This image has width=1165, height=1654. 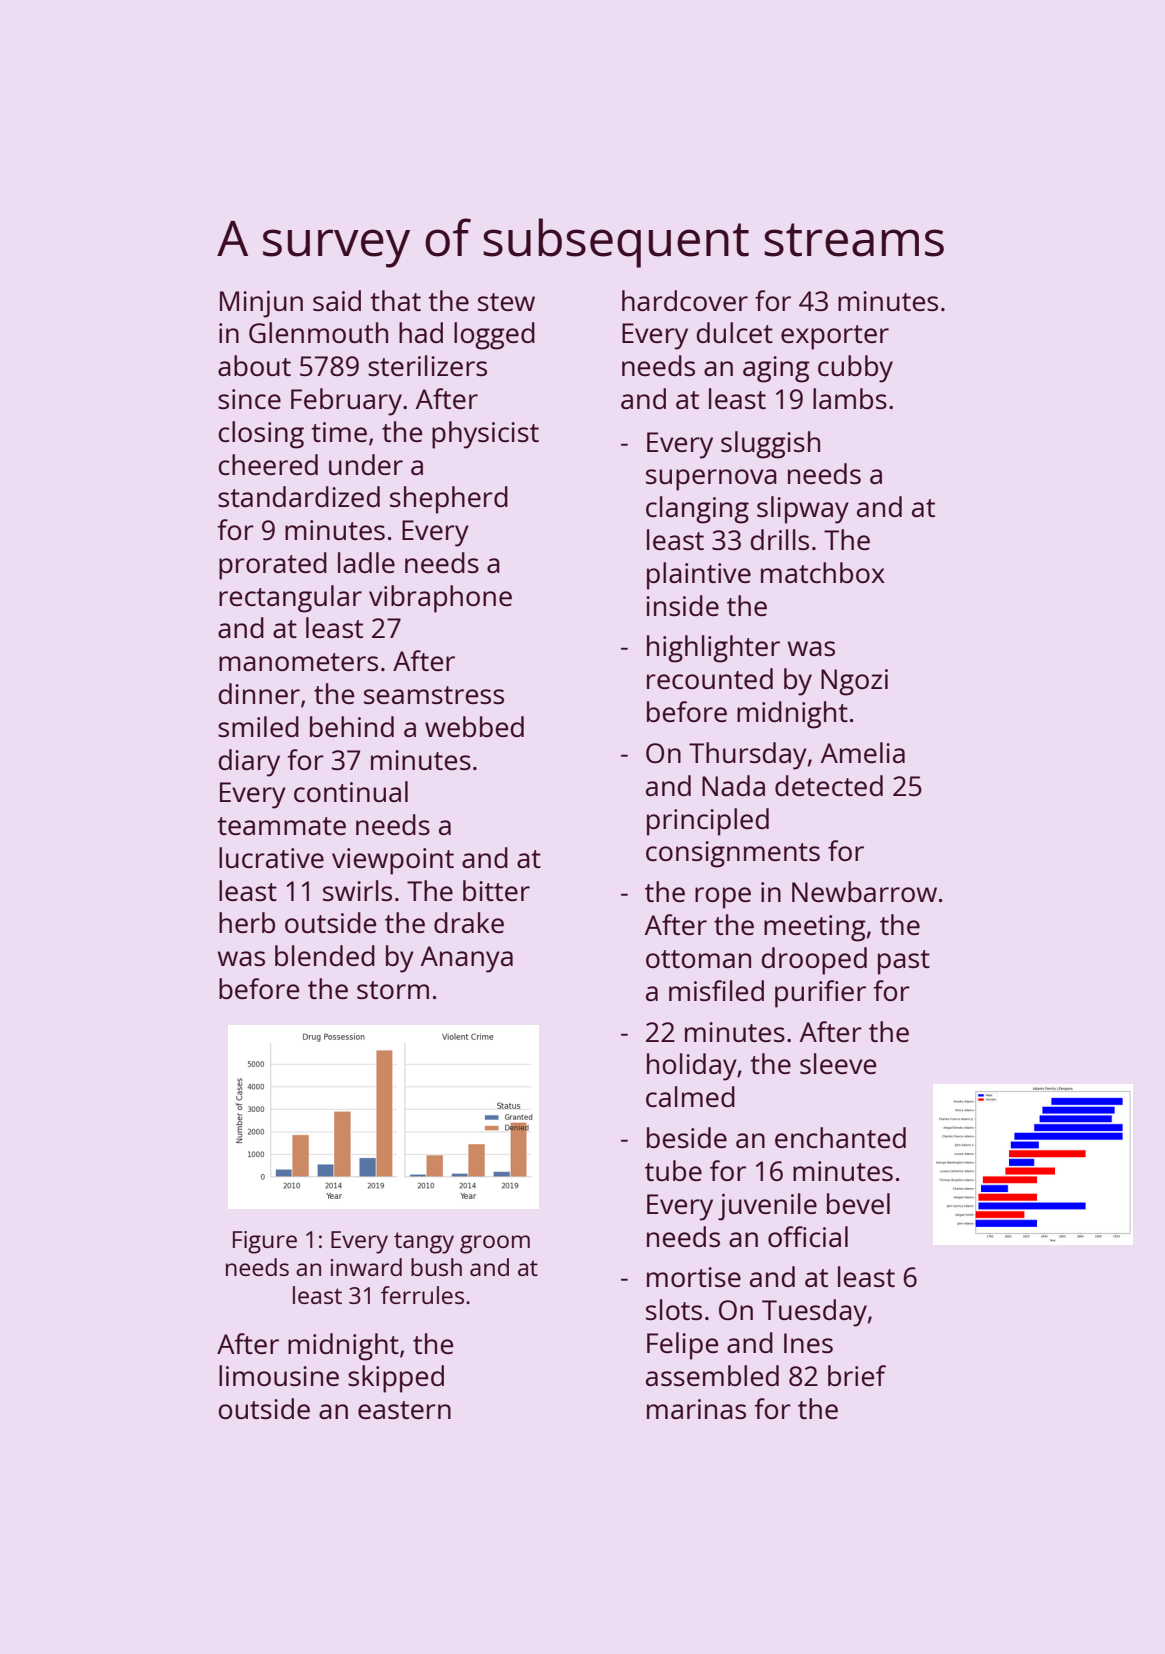 What do you see at coordinates (904, 962) in the image?
I see `past` at bounding box center [904, 962].
